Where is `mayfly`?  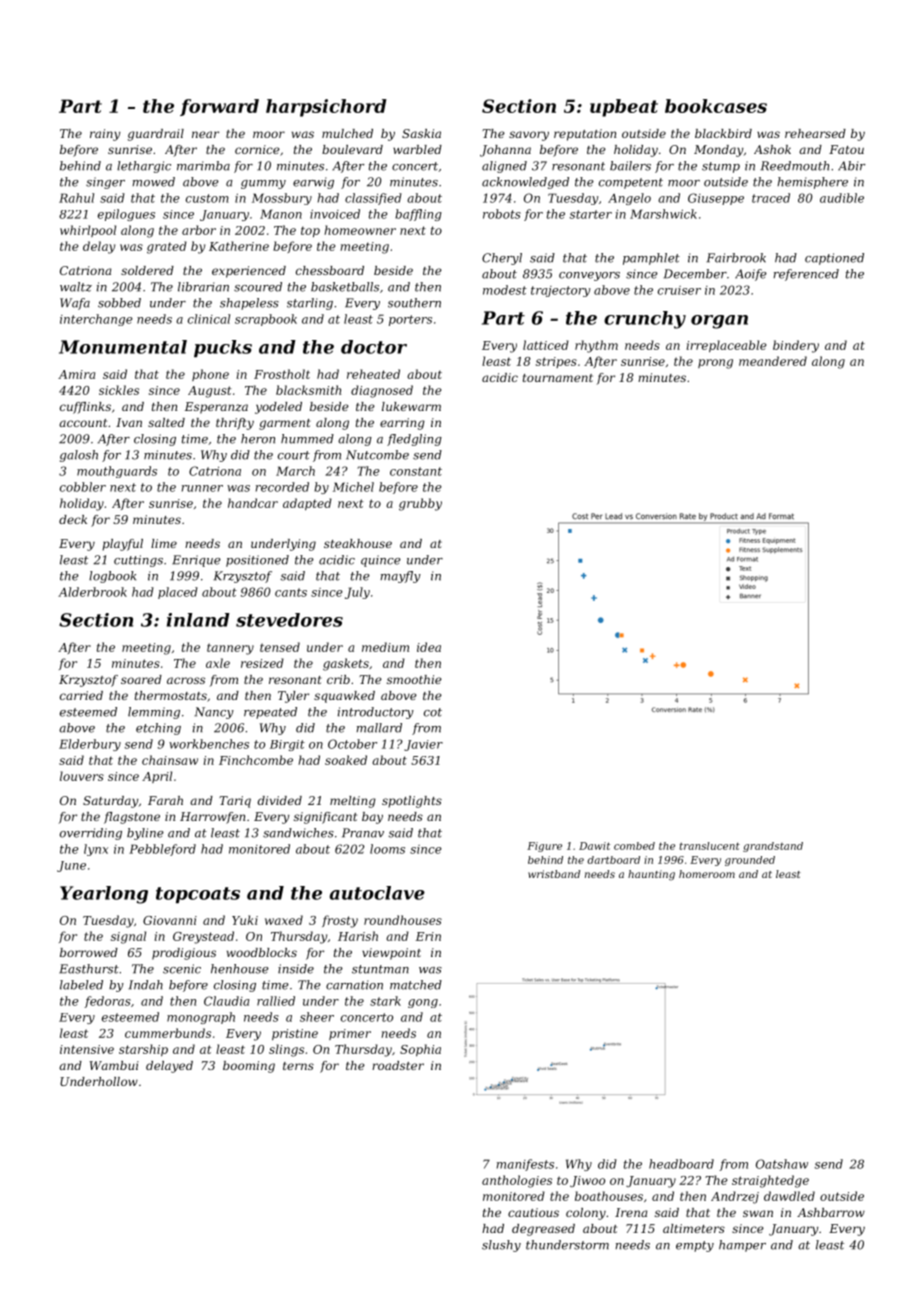
mayfly is located at coordinates (400, 577).
